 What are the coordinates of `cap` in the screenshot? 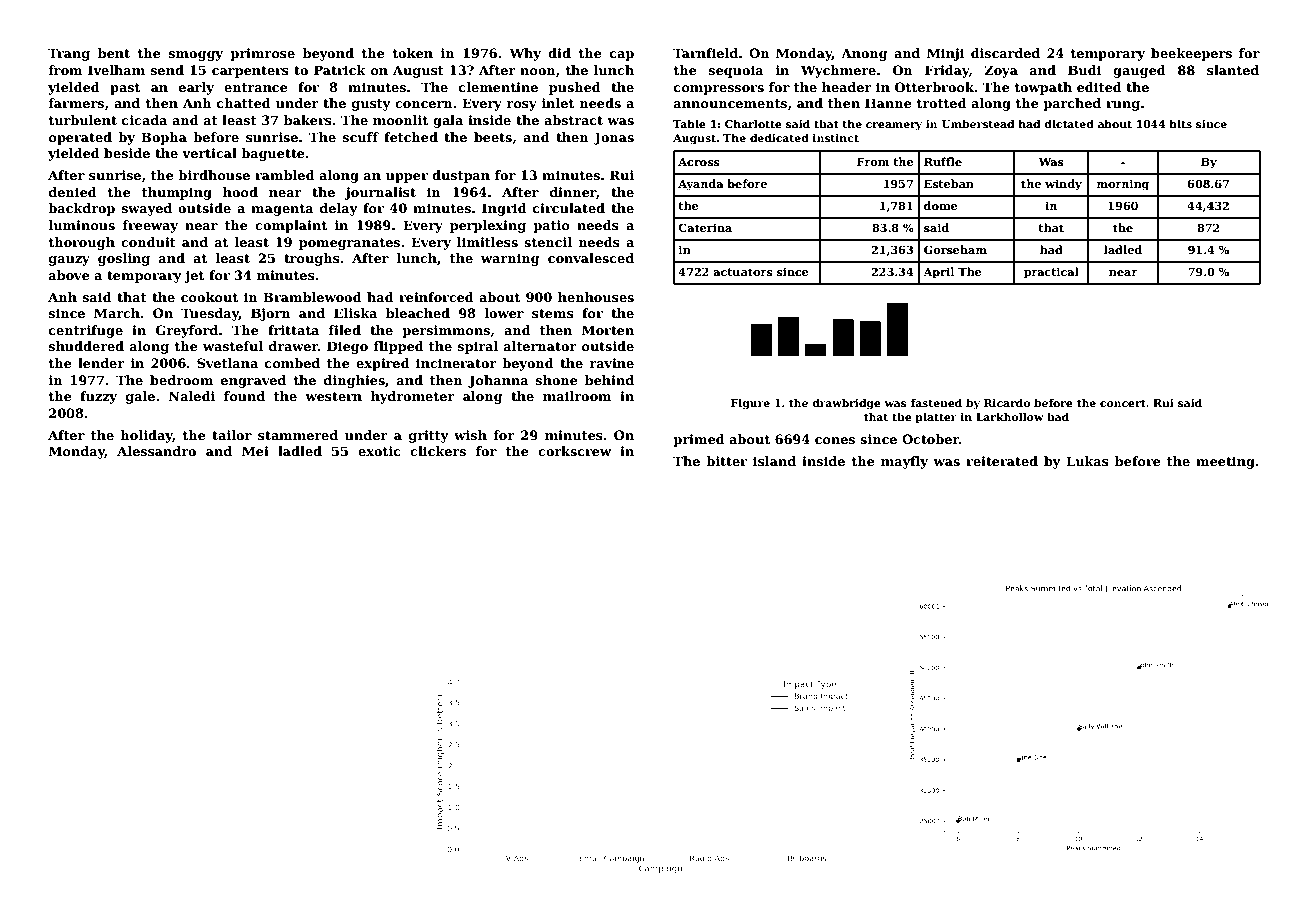 It's located at (622, 56).
